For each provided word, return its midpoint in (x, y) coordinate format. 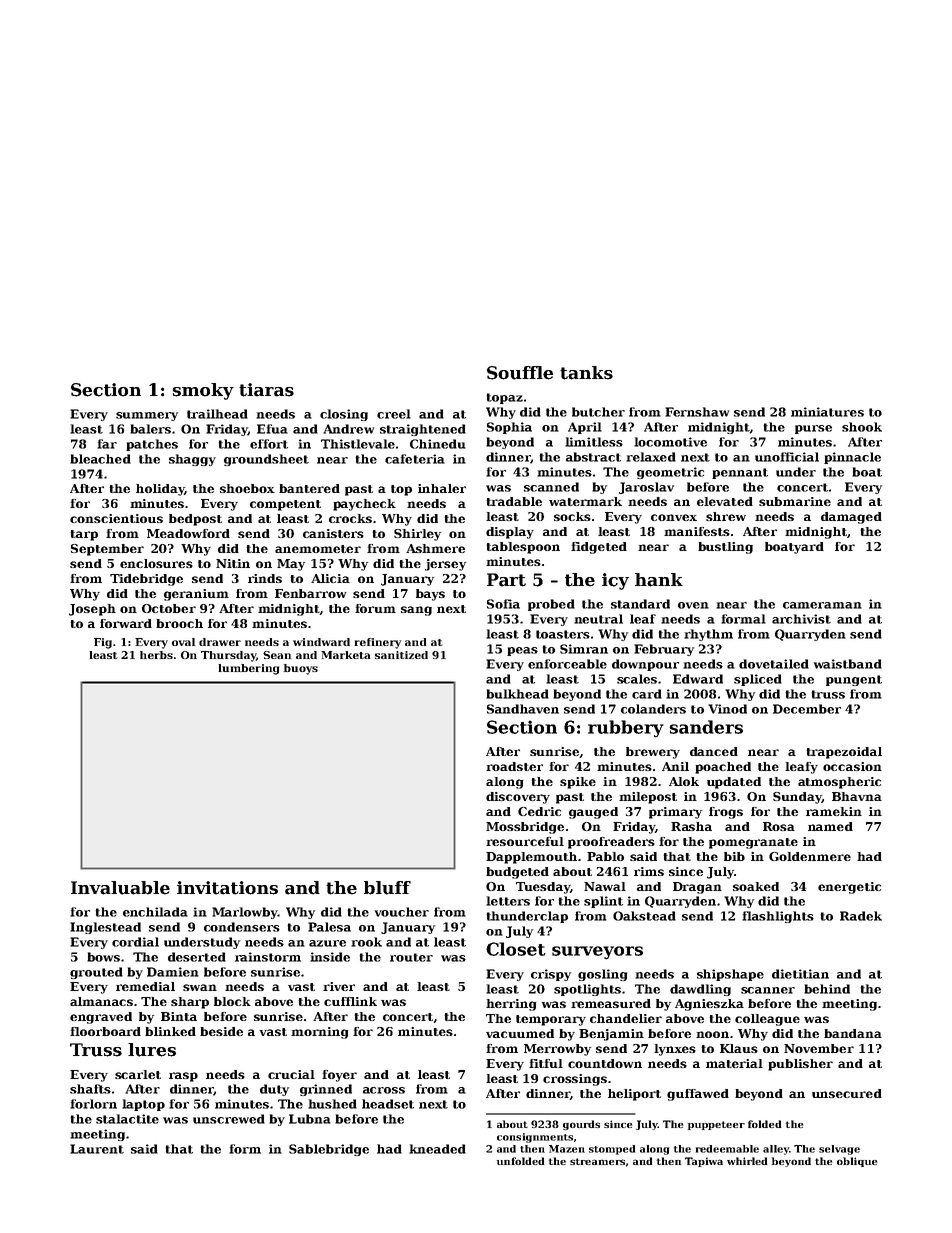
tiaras (266, 390)
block (232, 1001)
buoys (301, 669)
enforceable (567, 664)
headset (388, 1104)
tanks (586, 373)
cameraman (822, 605)
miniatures (827, 412)
